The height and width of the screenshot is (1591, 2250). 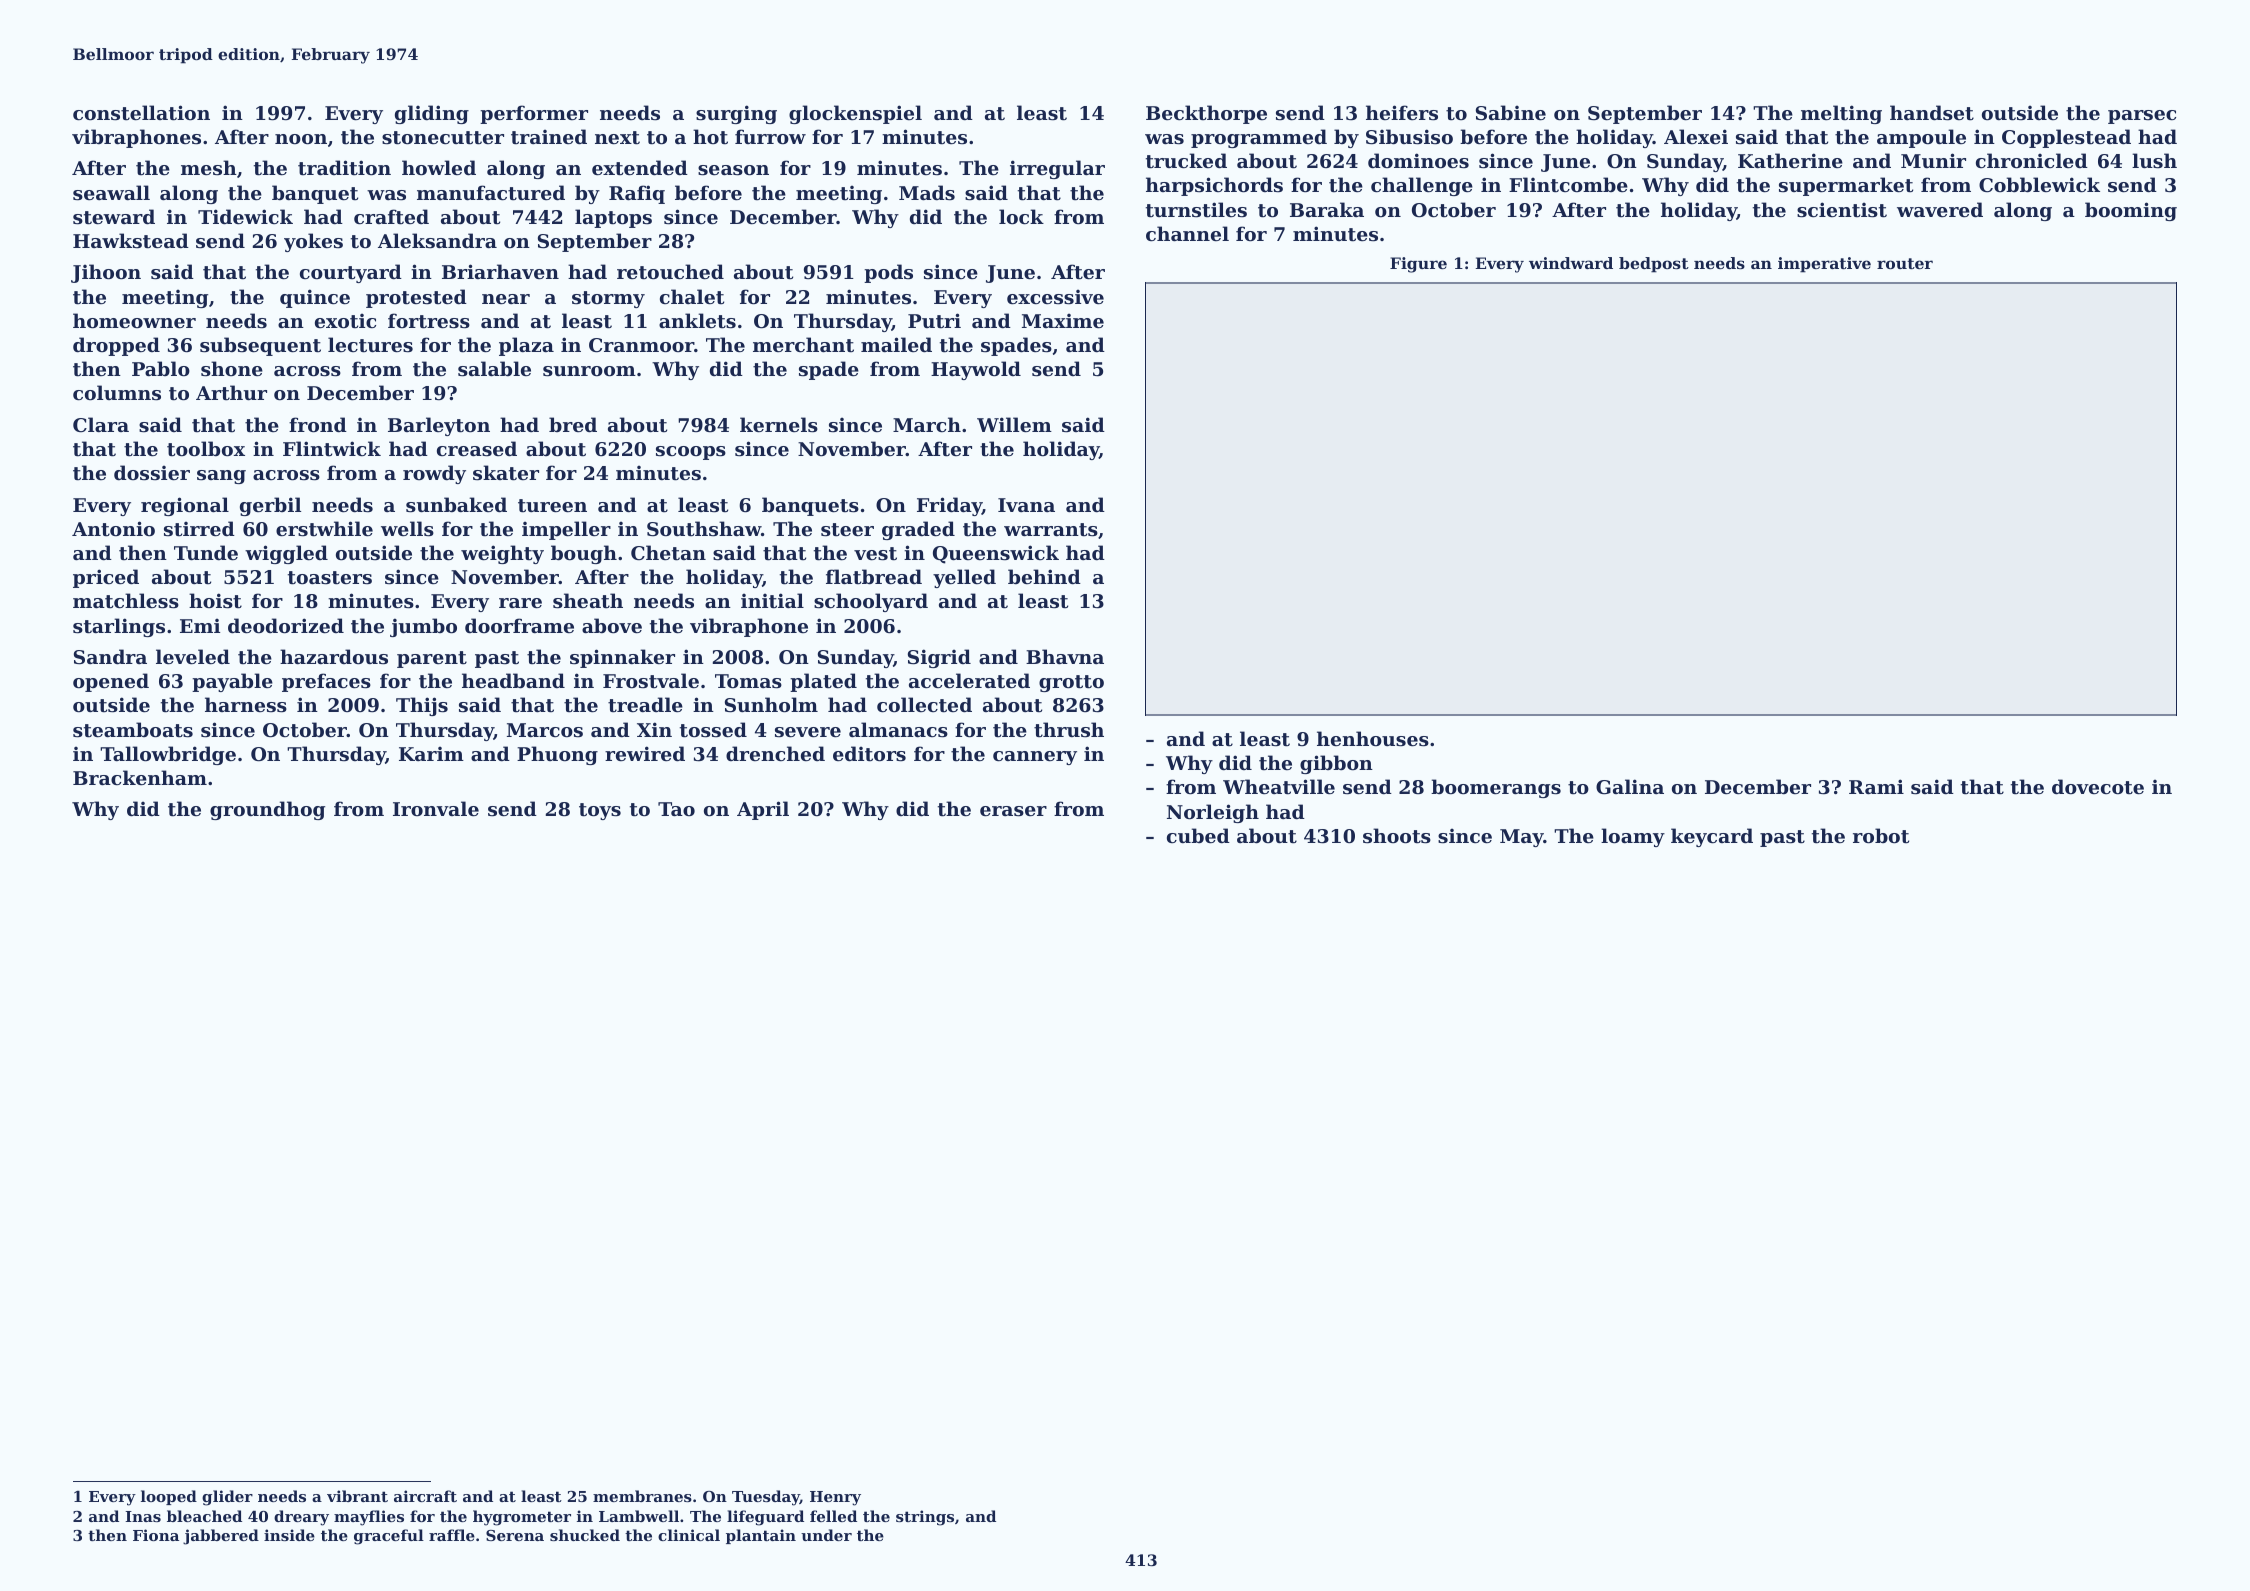 I want to click on Beckthorpe, so click(x=1206, y=114).
